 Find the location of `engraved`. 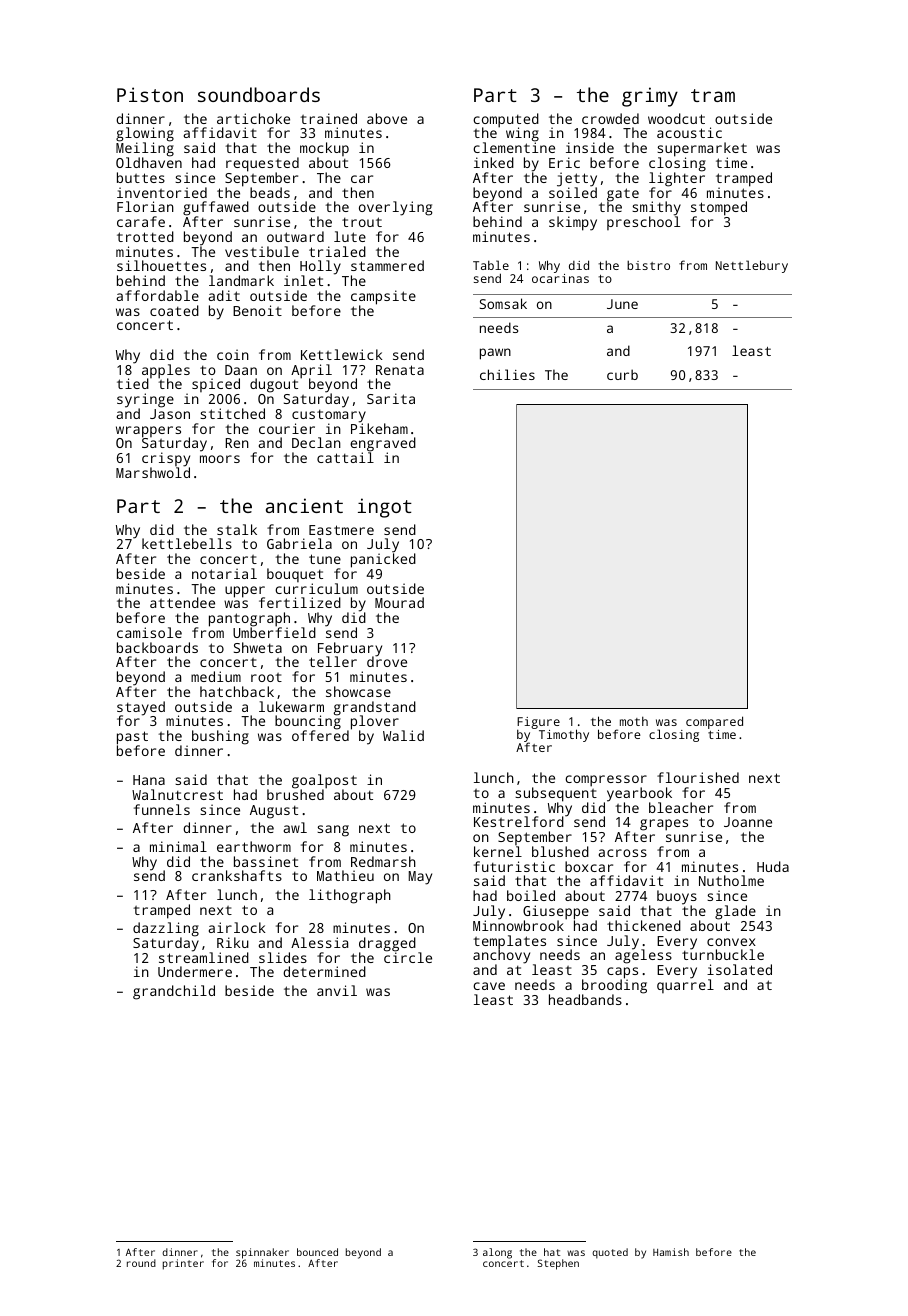

engraved is located at coordinates (383, 445).
